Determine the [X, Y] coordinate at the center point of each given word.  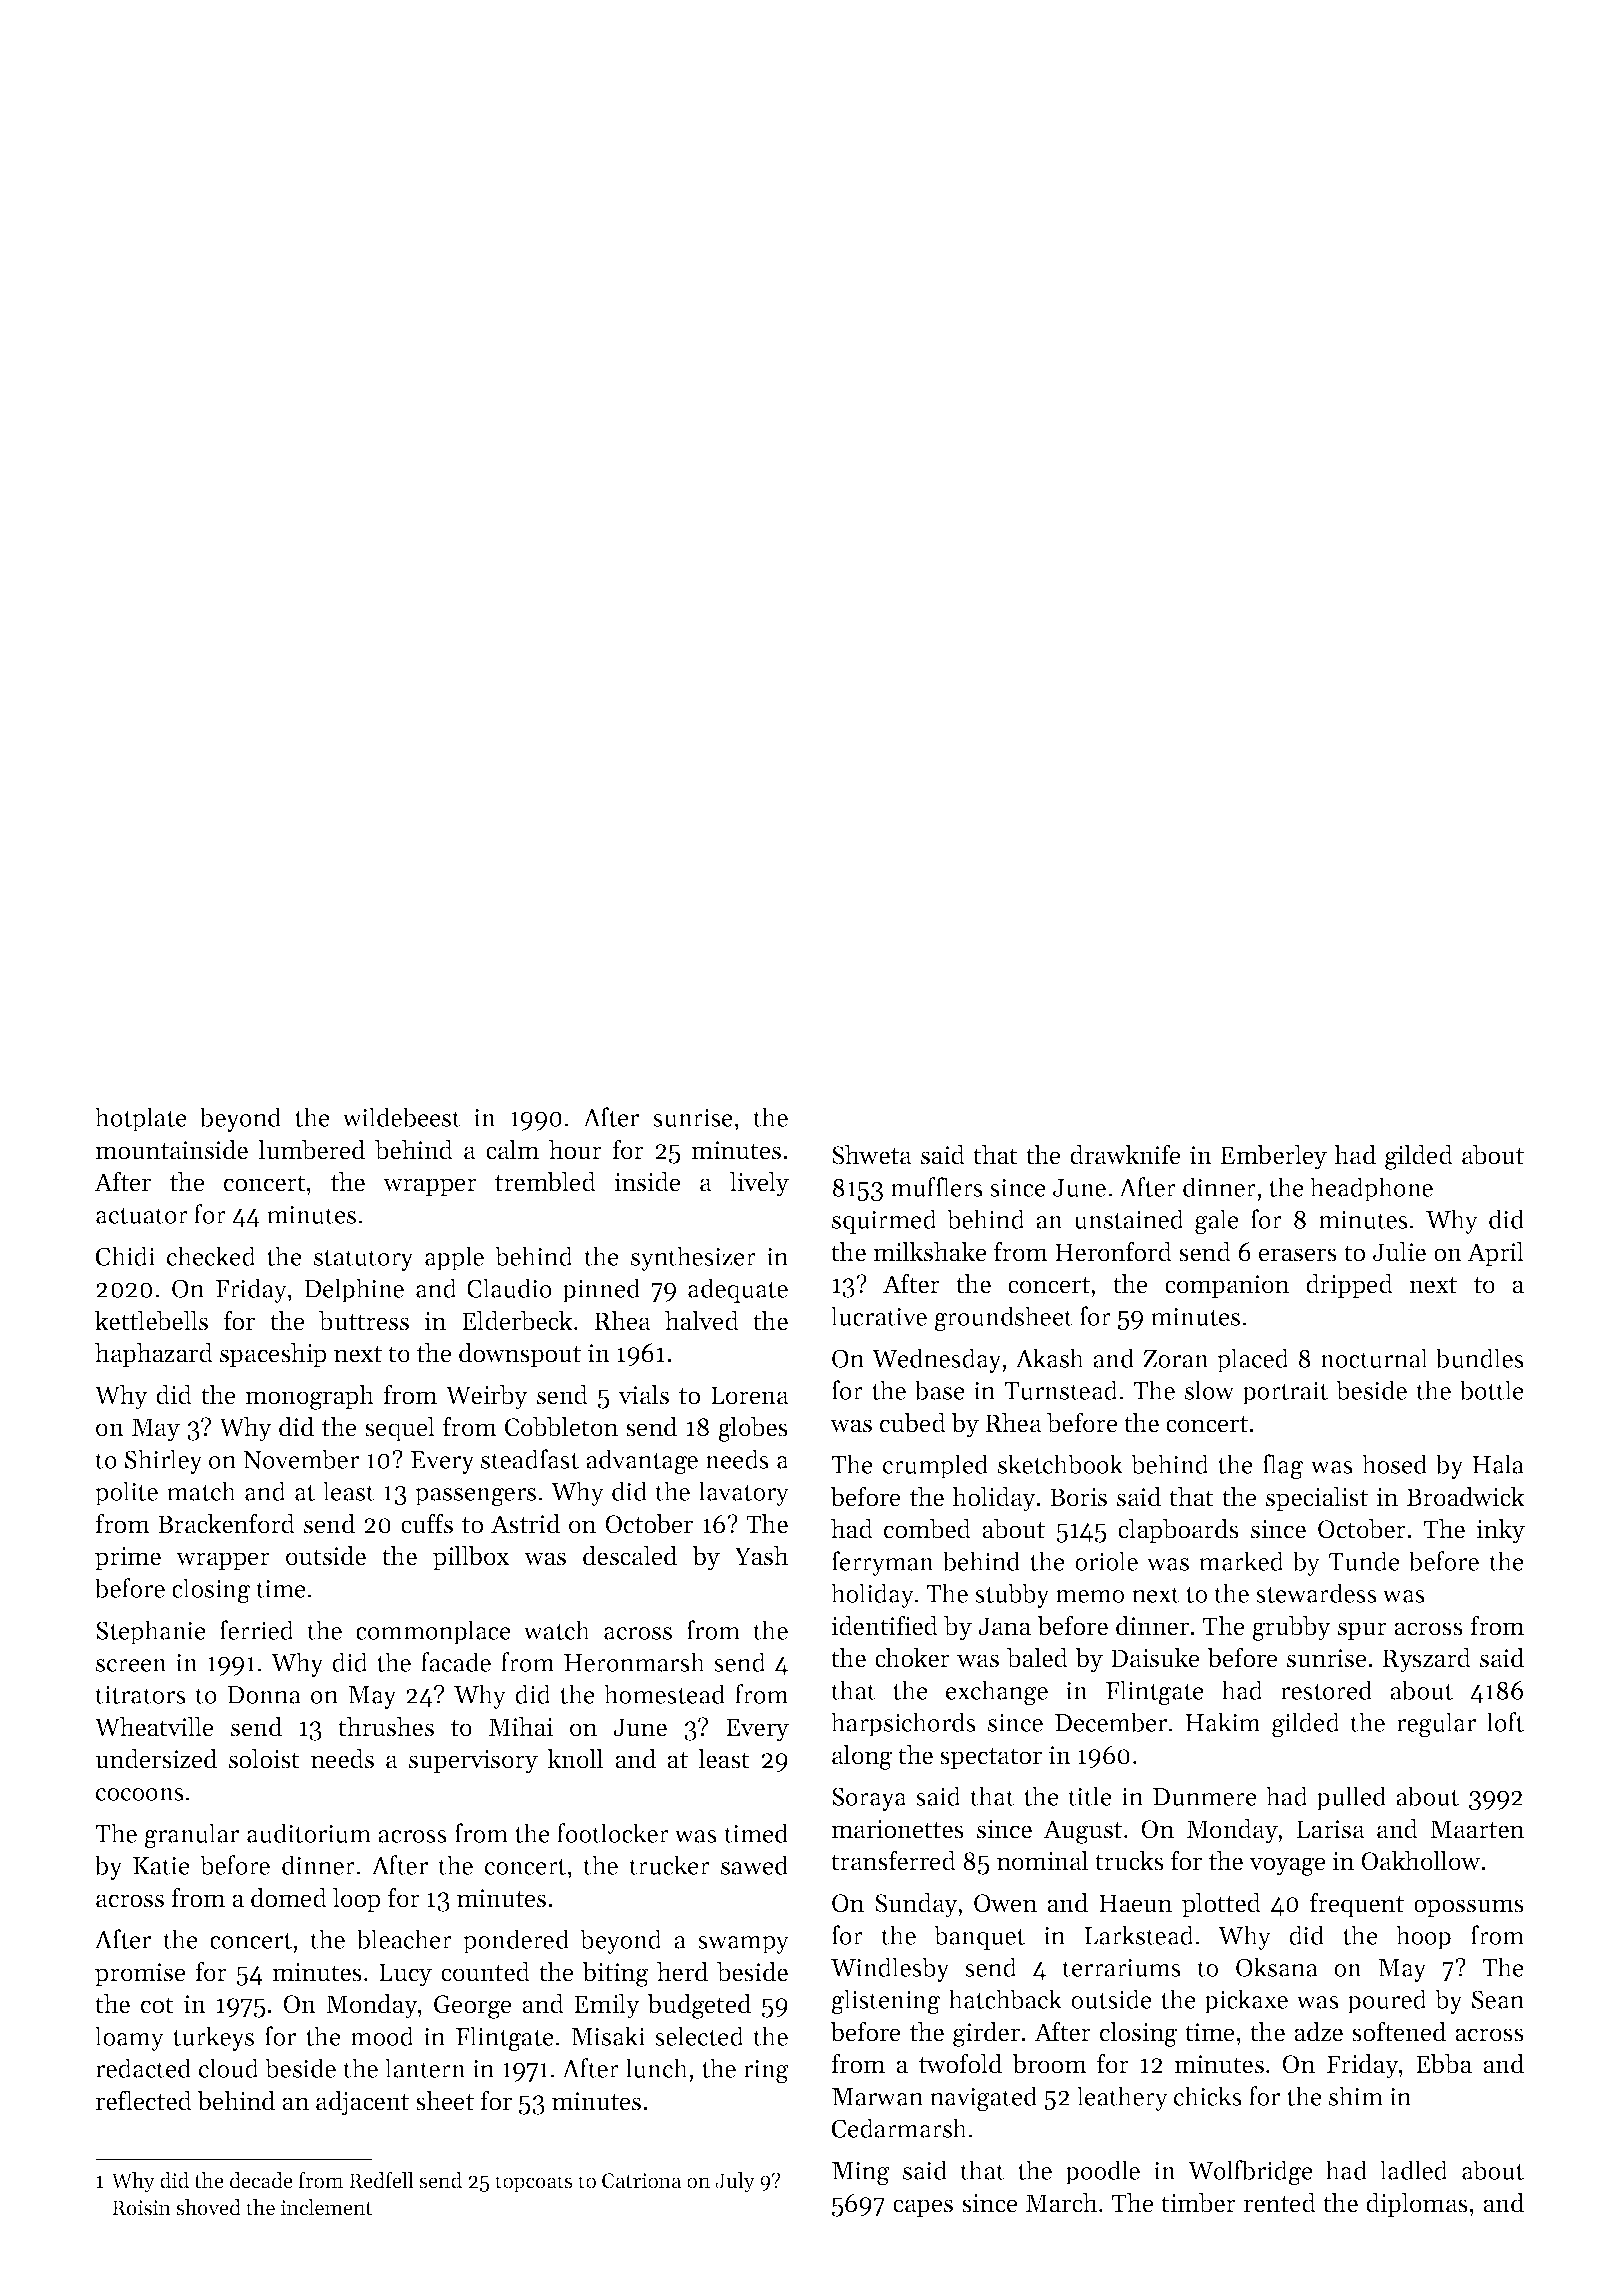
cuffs [427, 1523]
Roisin [141, 2208]
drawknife [1125, 1154]
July [735, 2182]
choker [912, 1658]
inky [1500, 1531]
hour [575, 1150]
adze [1318, 2032]
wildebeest [401, 1117]
